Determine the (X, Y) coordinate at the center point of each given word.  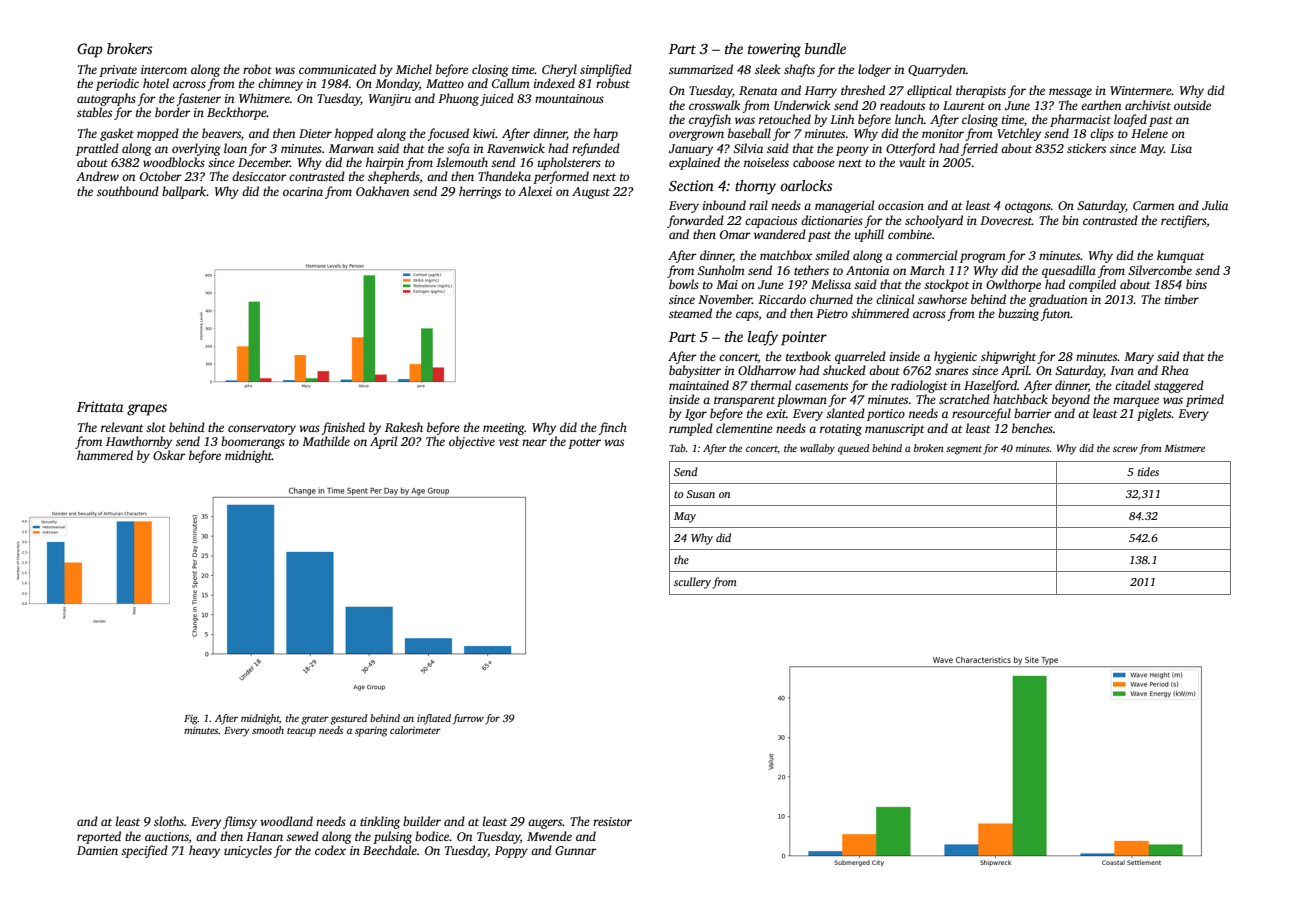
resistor (612, 821)
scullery (692, 583)
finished (343, 428)
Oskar (169, 455)
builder (422, 821)
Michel (414, 69)
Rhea (1175, 370)
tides (1148, 471)
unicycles (248, 851)
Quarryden (937, 70)
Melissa (831, 284)
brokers (130, 48)
